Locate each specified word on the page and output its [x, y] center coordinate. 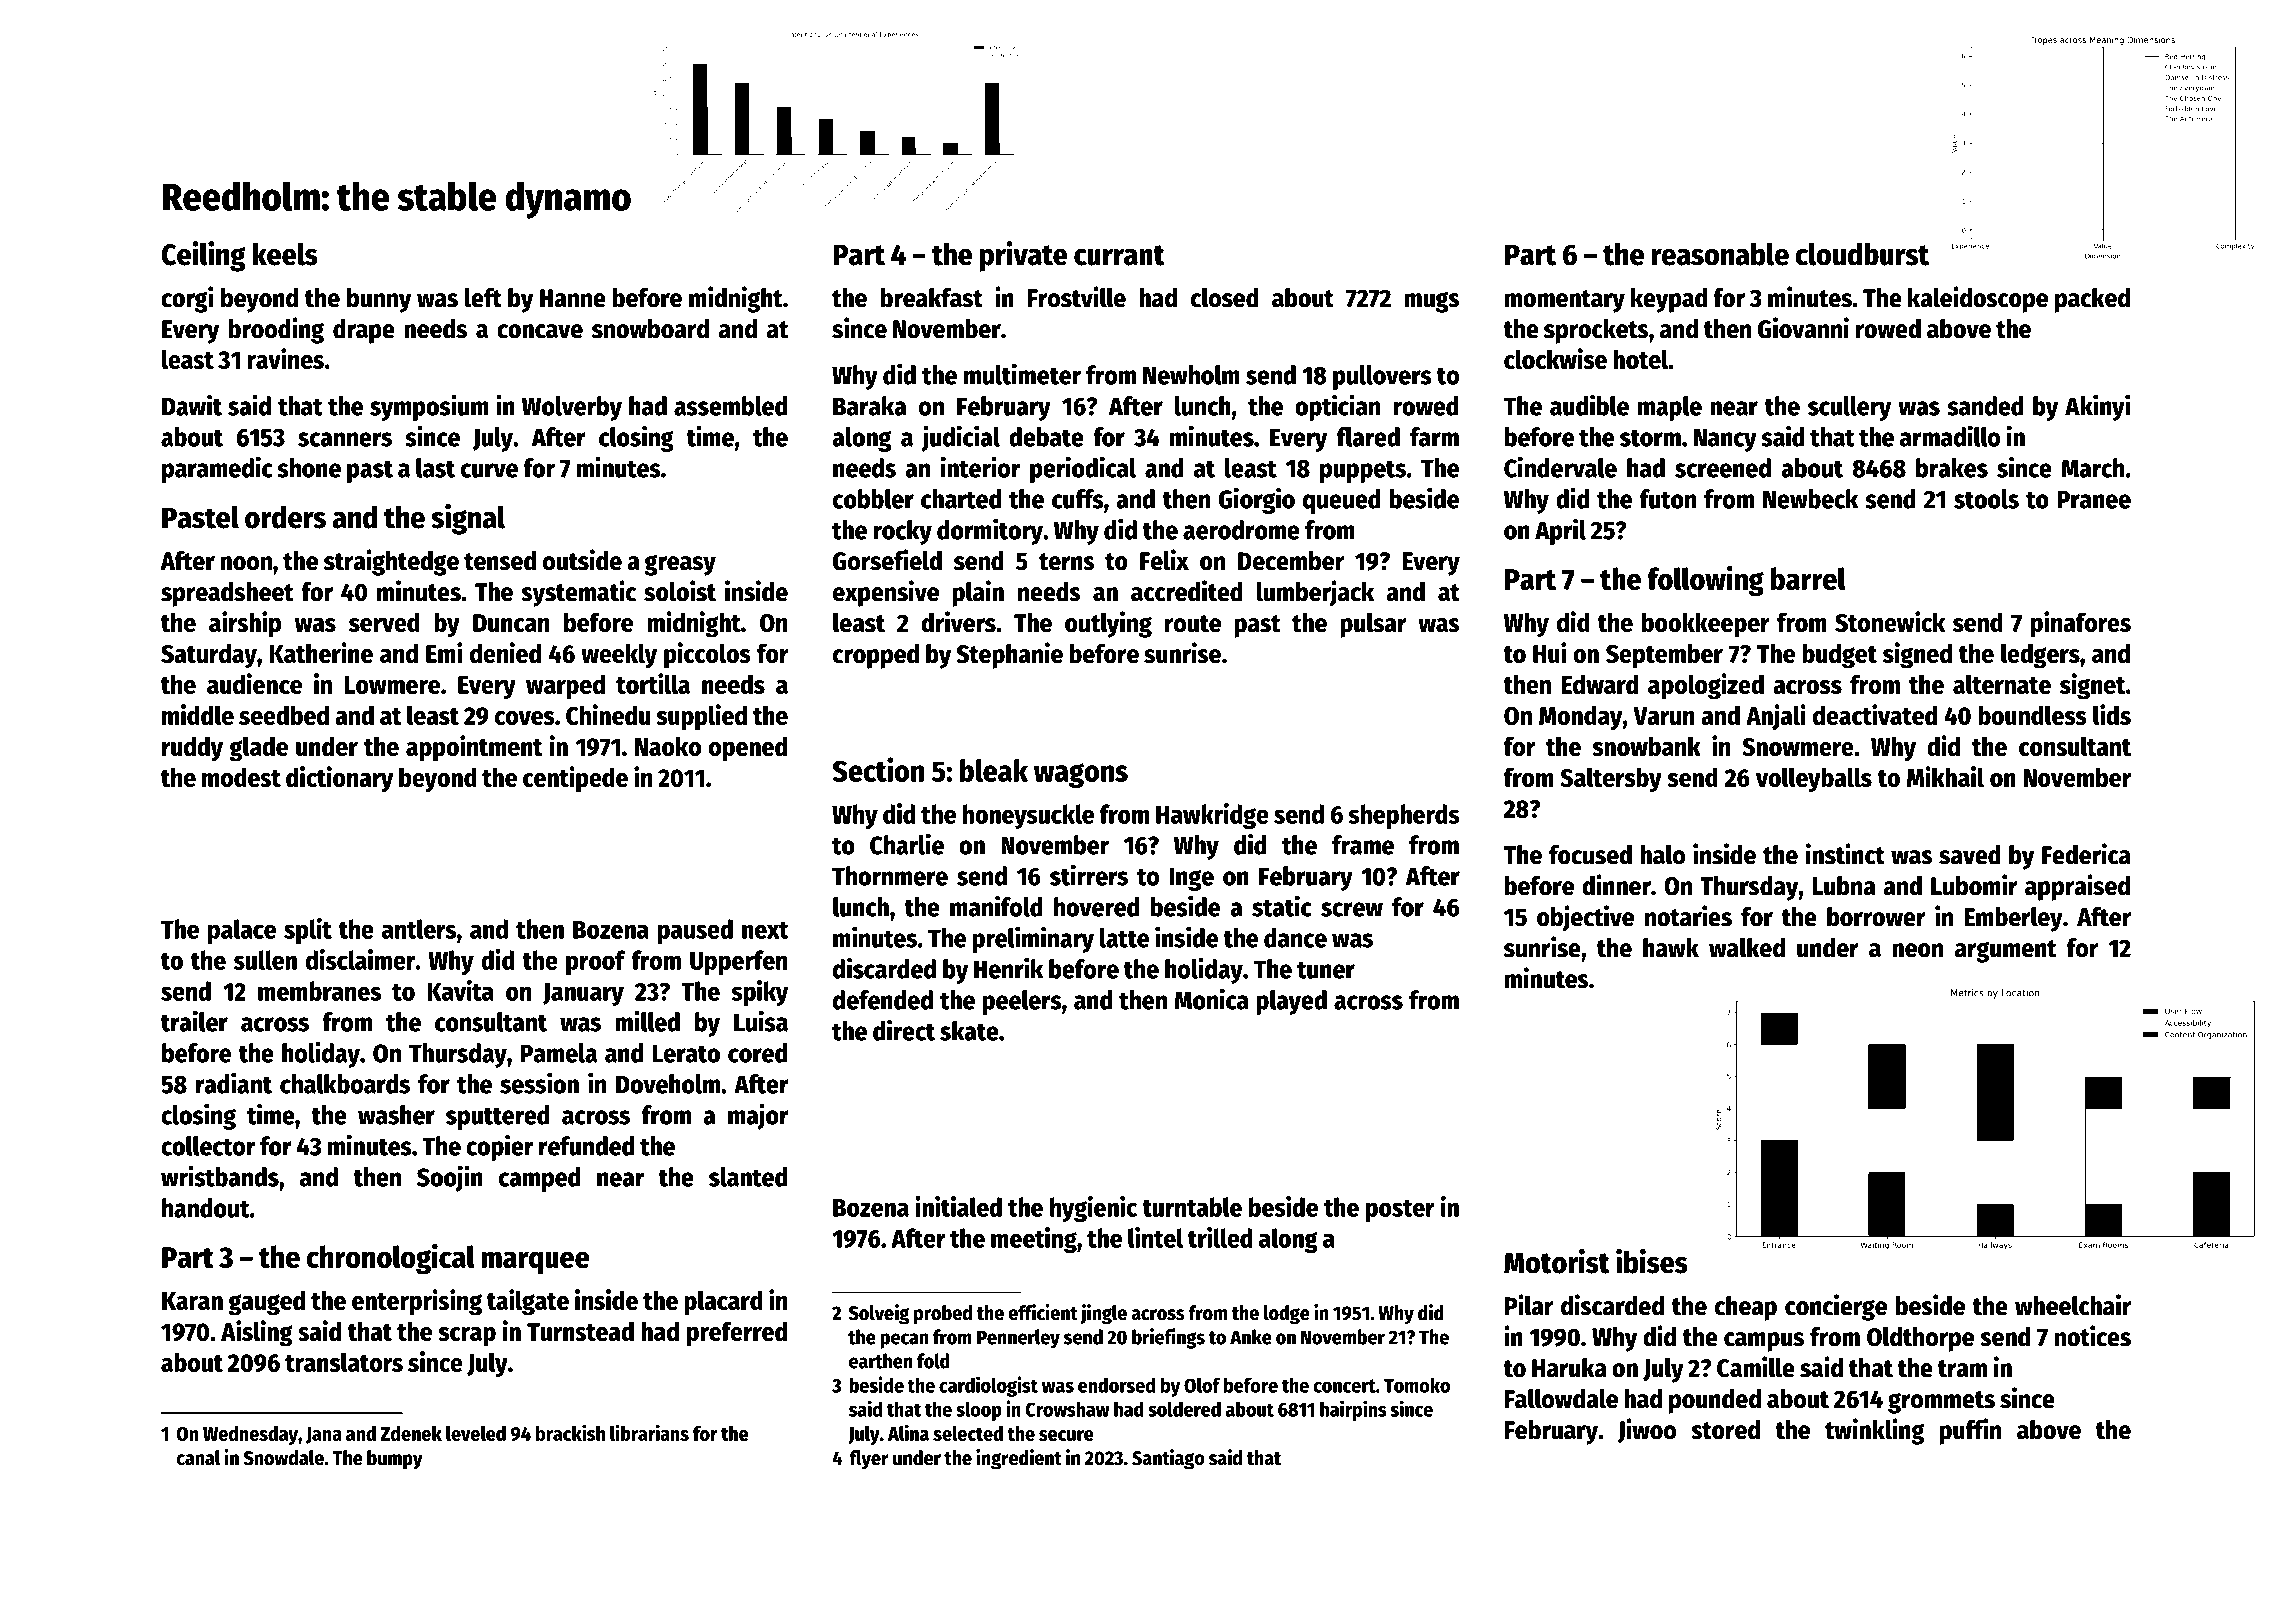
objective [1585, 918]
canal [198, 1458]
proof [596, 962]
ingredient [1019, 1459]
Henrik [1008, 968]
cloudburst [1862, 254]
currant [1119, 255]
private [1024, 256]
